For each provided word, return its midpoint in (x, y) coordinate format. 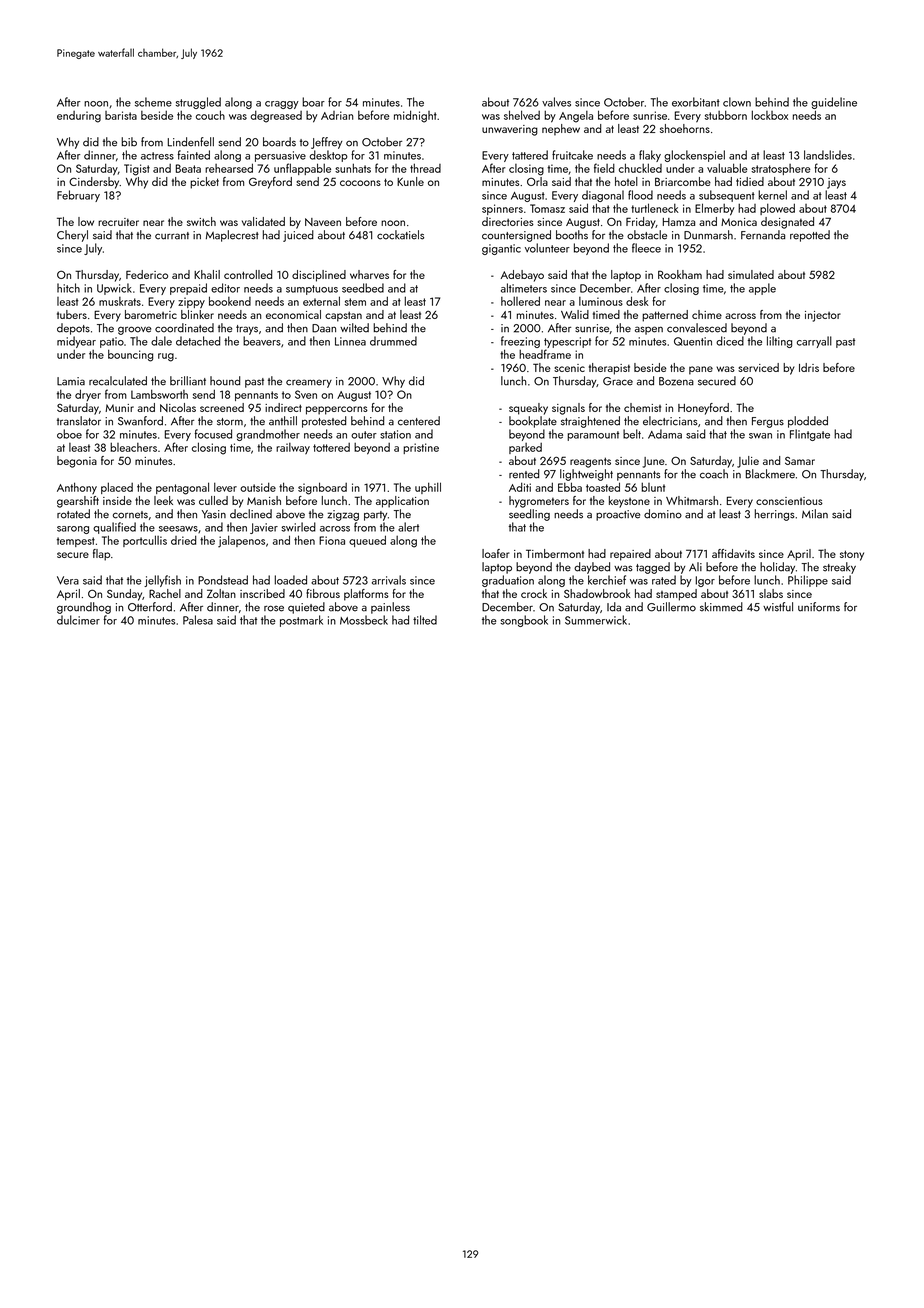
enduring (79, 117)
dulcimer (78, 620)
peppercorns (337, 410)
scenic (569, 368)
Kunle (410, 181)
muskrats (120, 301)
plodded (808, 422)
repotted (810, 236)
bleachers (133, 447)
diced (730, 341)
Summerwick (596, 620)
